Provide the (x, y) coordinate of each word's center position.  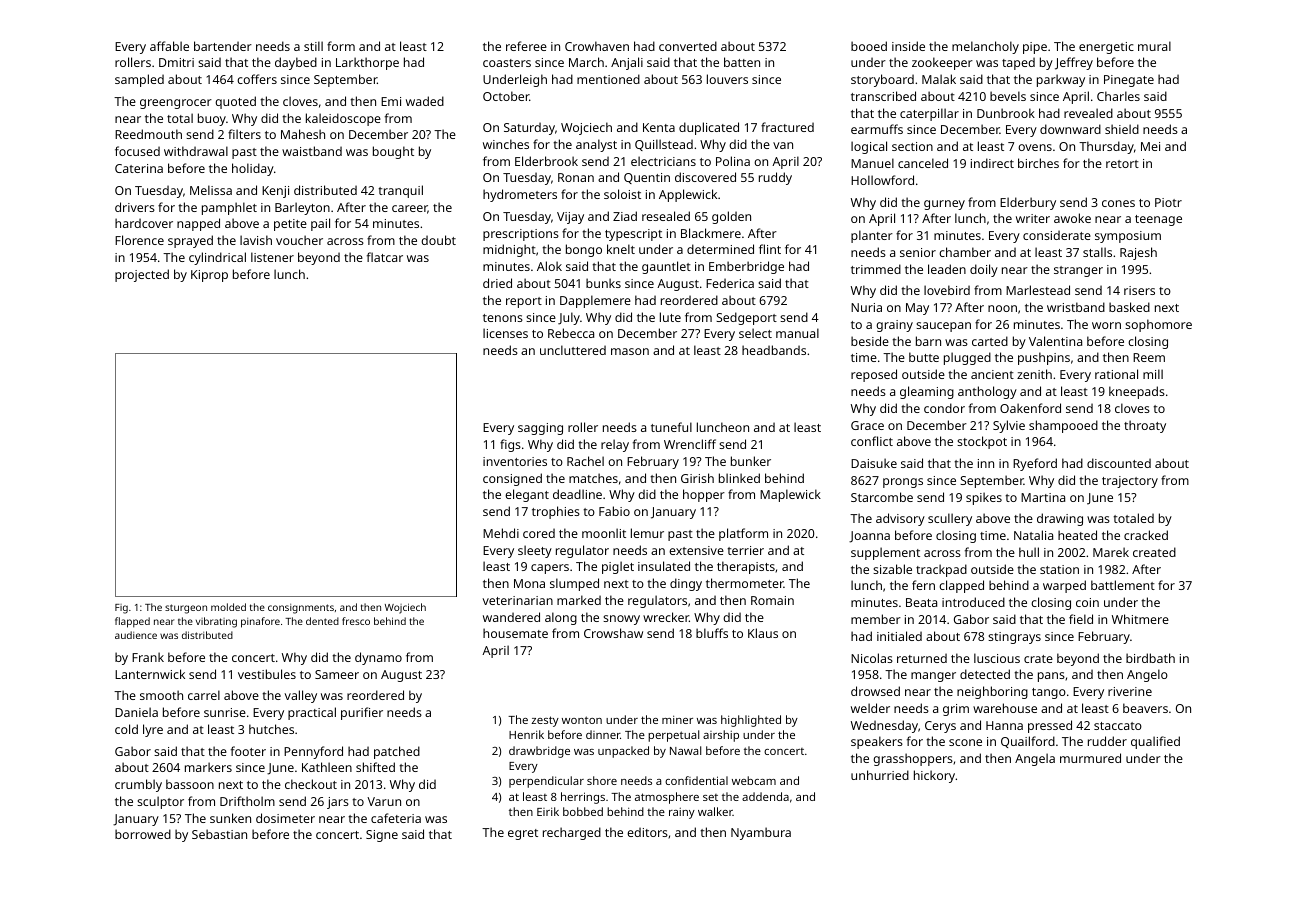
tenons (503, 318)
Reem (1149, 357)
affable (169, 46)
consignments (301, 609)
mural (1154, 46)
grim (956, 710)
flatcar (385, 257)
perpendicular (546, 782)
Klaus (763, 633)
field (1081, 619)
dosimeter (285, 818)
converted (688, 46)
